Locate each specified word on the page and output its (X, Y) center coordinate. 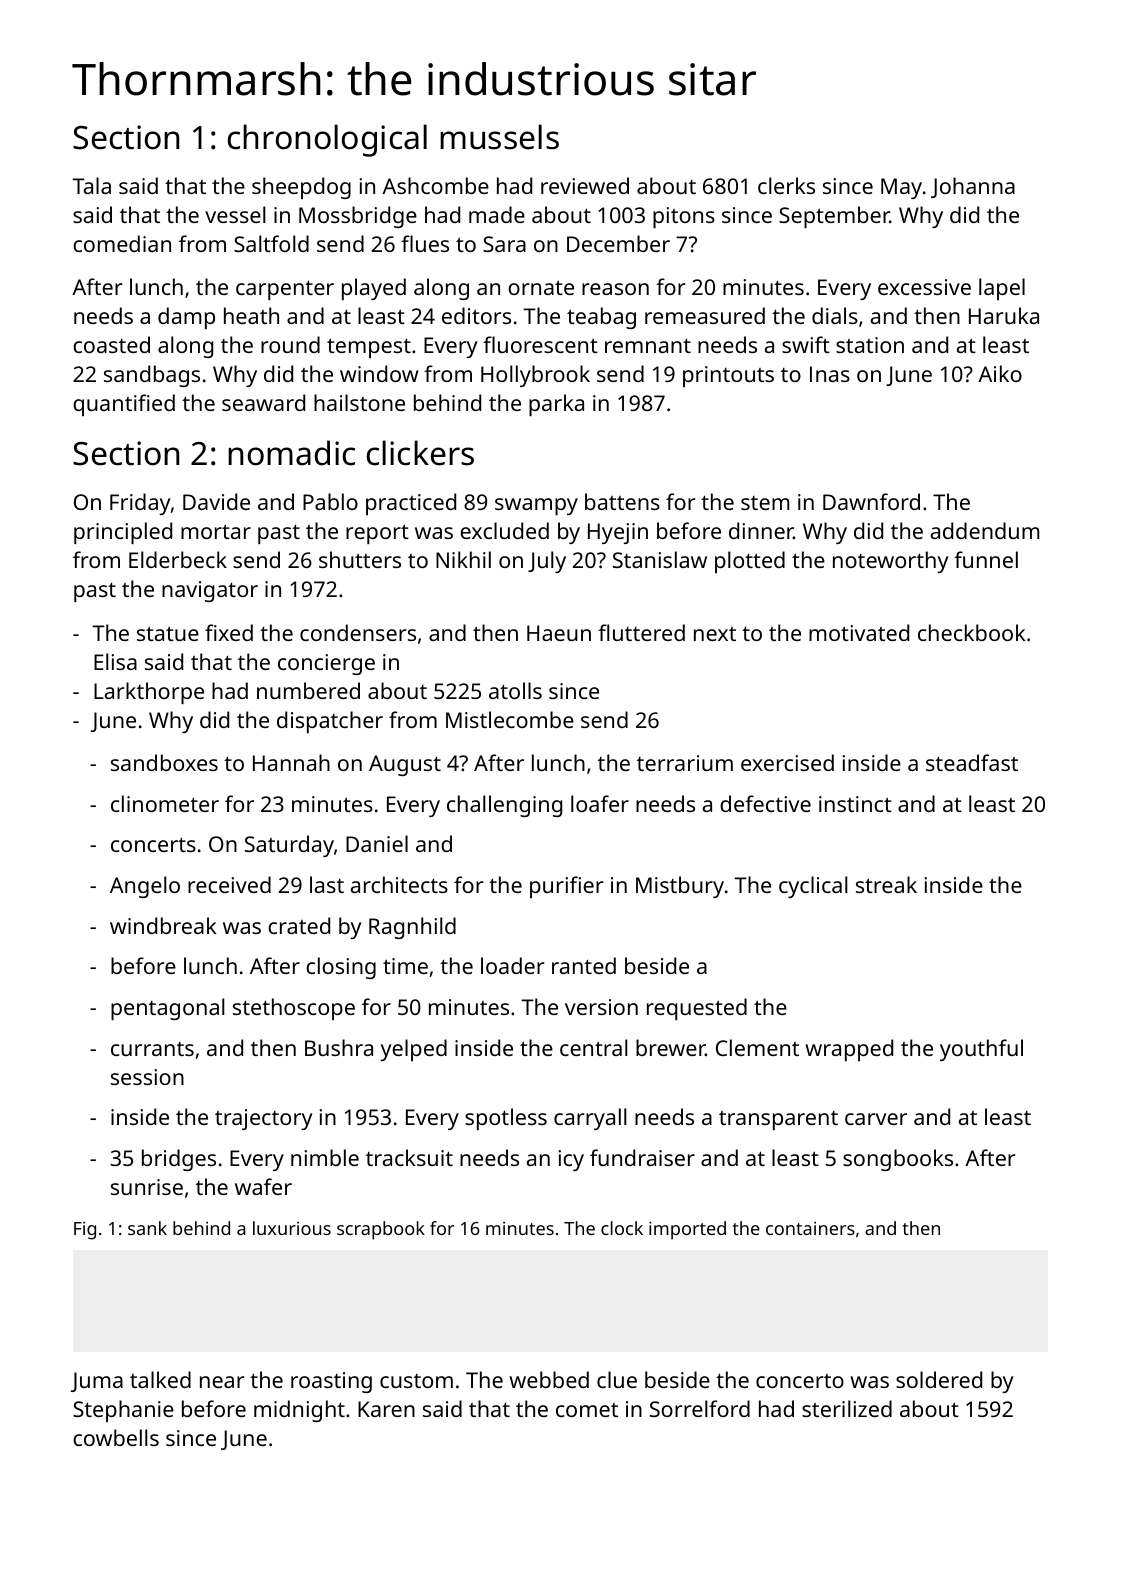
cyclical (813, 887)
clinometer (165, 803)
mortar (216, 532)
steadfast (972, 762)
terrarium (685, 763)
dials (835, 315)
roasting (331, 1382)
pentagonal (168, 1009)
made (497, 214)
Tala (91, 185)
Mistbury (680, 887)
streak (886, 884)
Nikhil (463, 559)
